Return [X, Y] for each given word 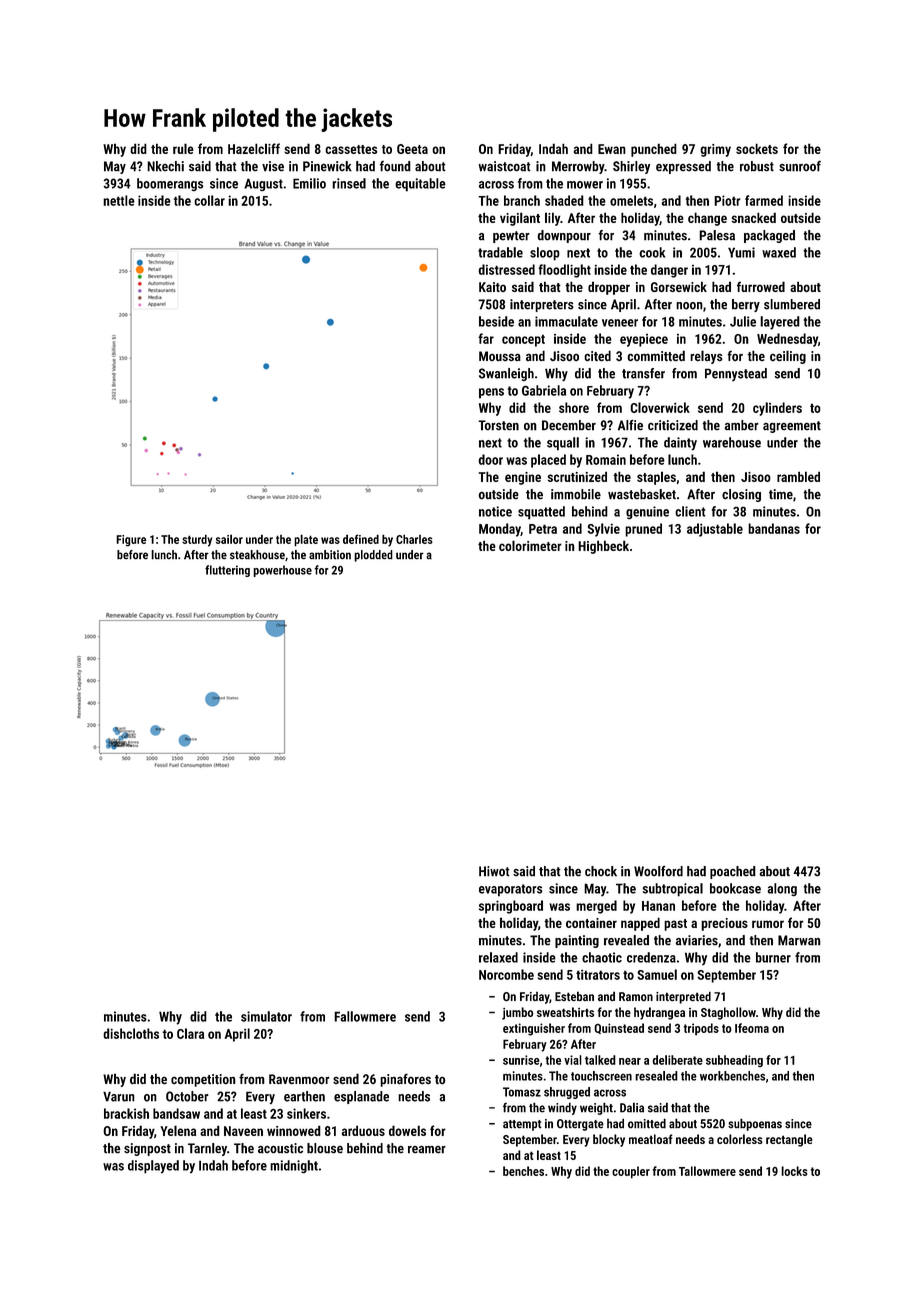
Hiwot [494, 871]
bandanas [774, 528]
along [782, 889]
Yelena [178, 1130]
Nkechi [165, 166]
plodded [373, 556]
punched [654, 150]
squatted [541, 513]
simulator [266, 1016]
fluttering [227, 571]
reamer [427, 1150]
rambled [798, 476]
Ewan [612, 149]
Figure [131, 541]
